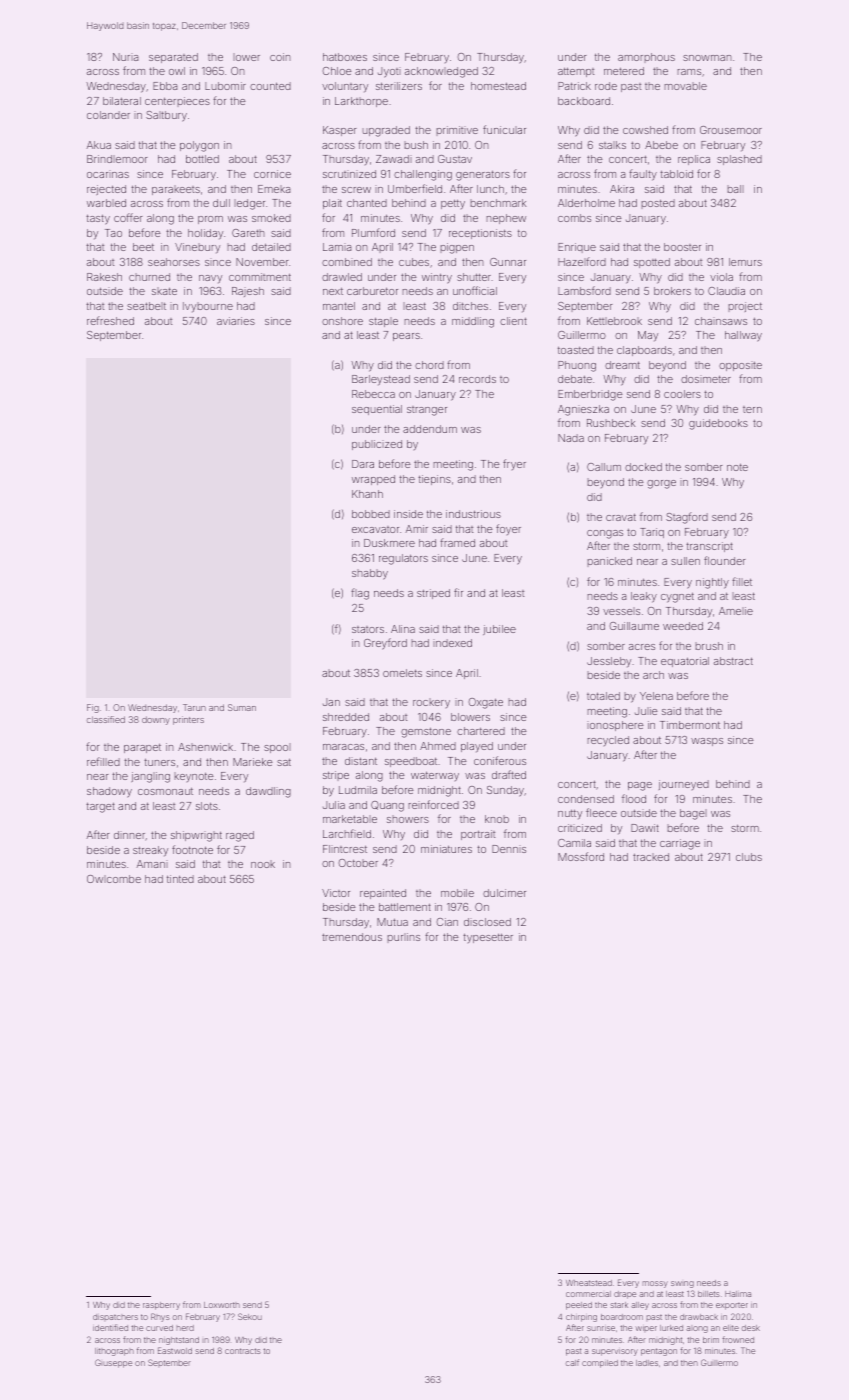  I want to click on jangling, so click(150, 777).
